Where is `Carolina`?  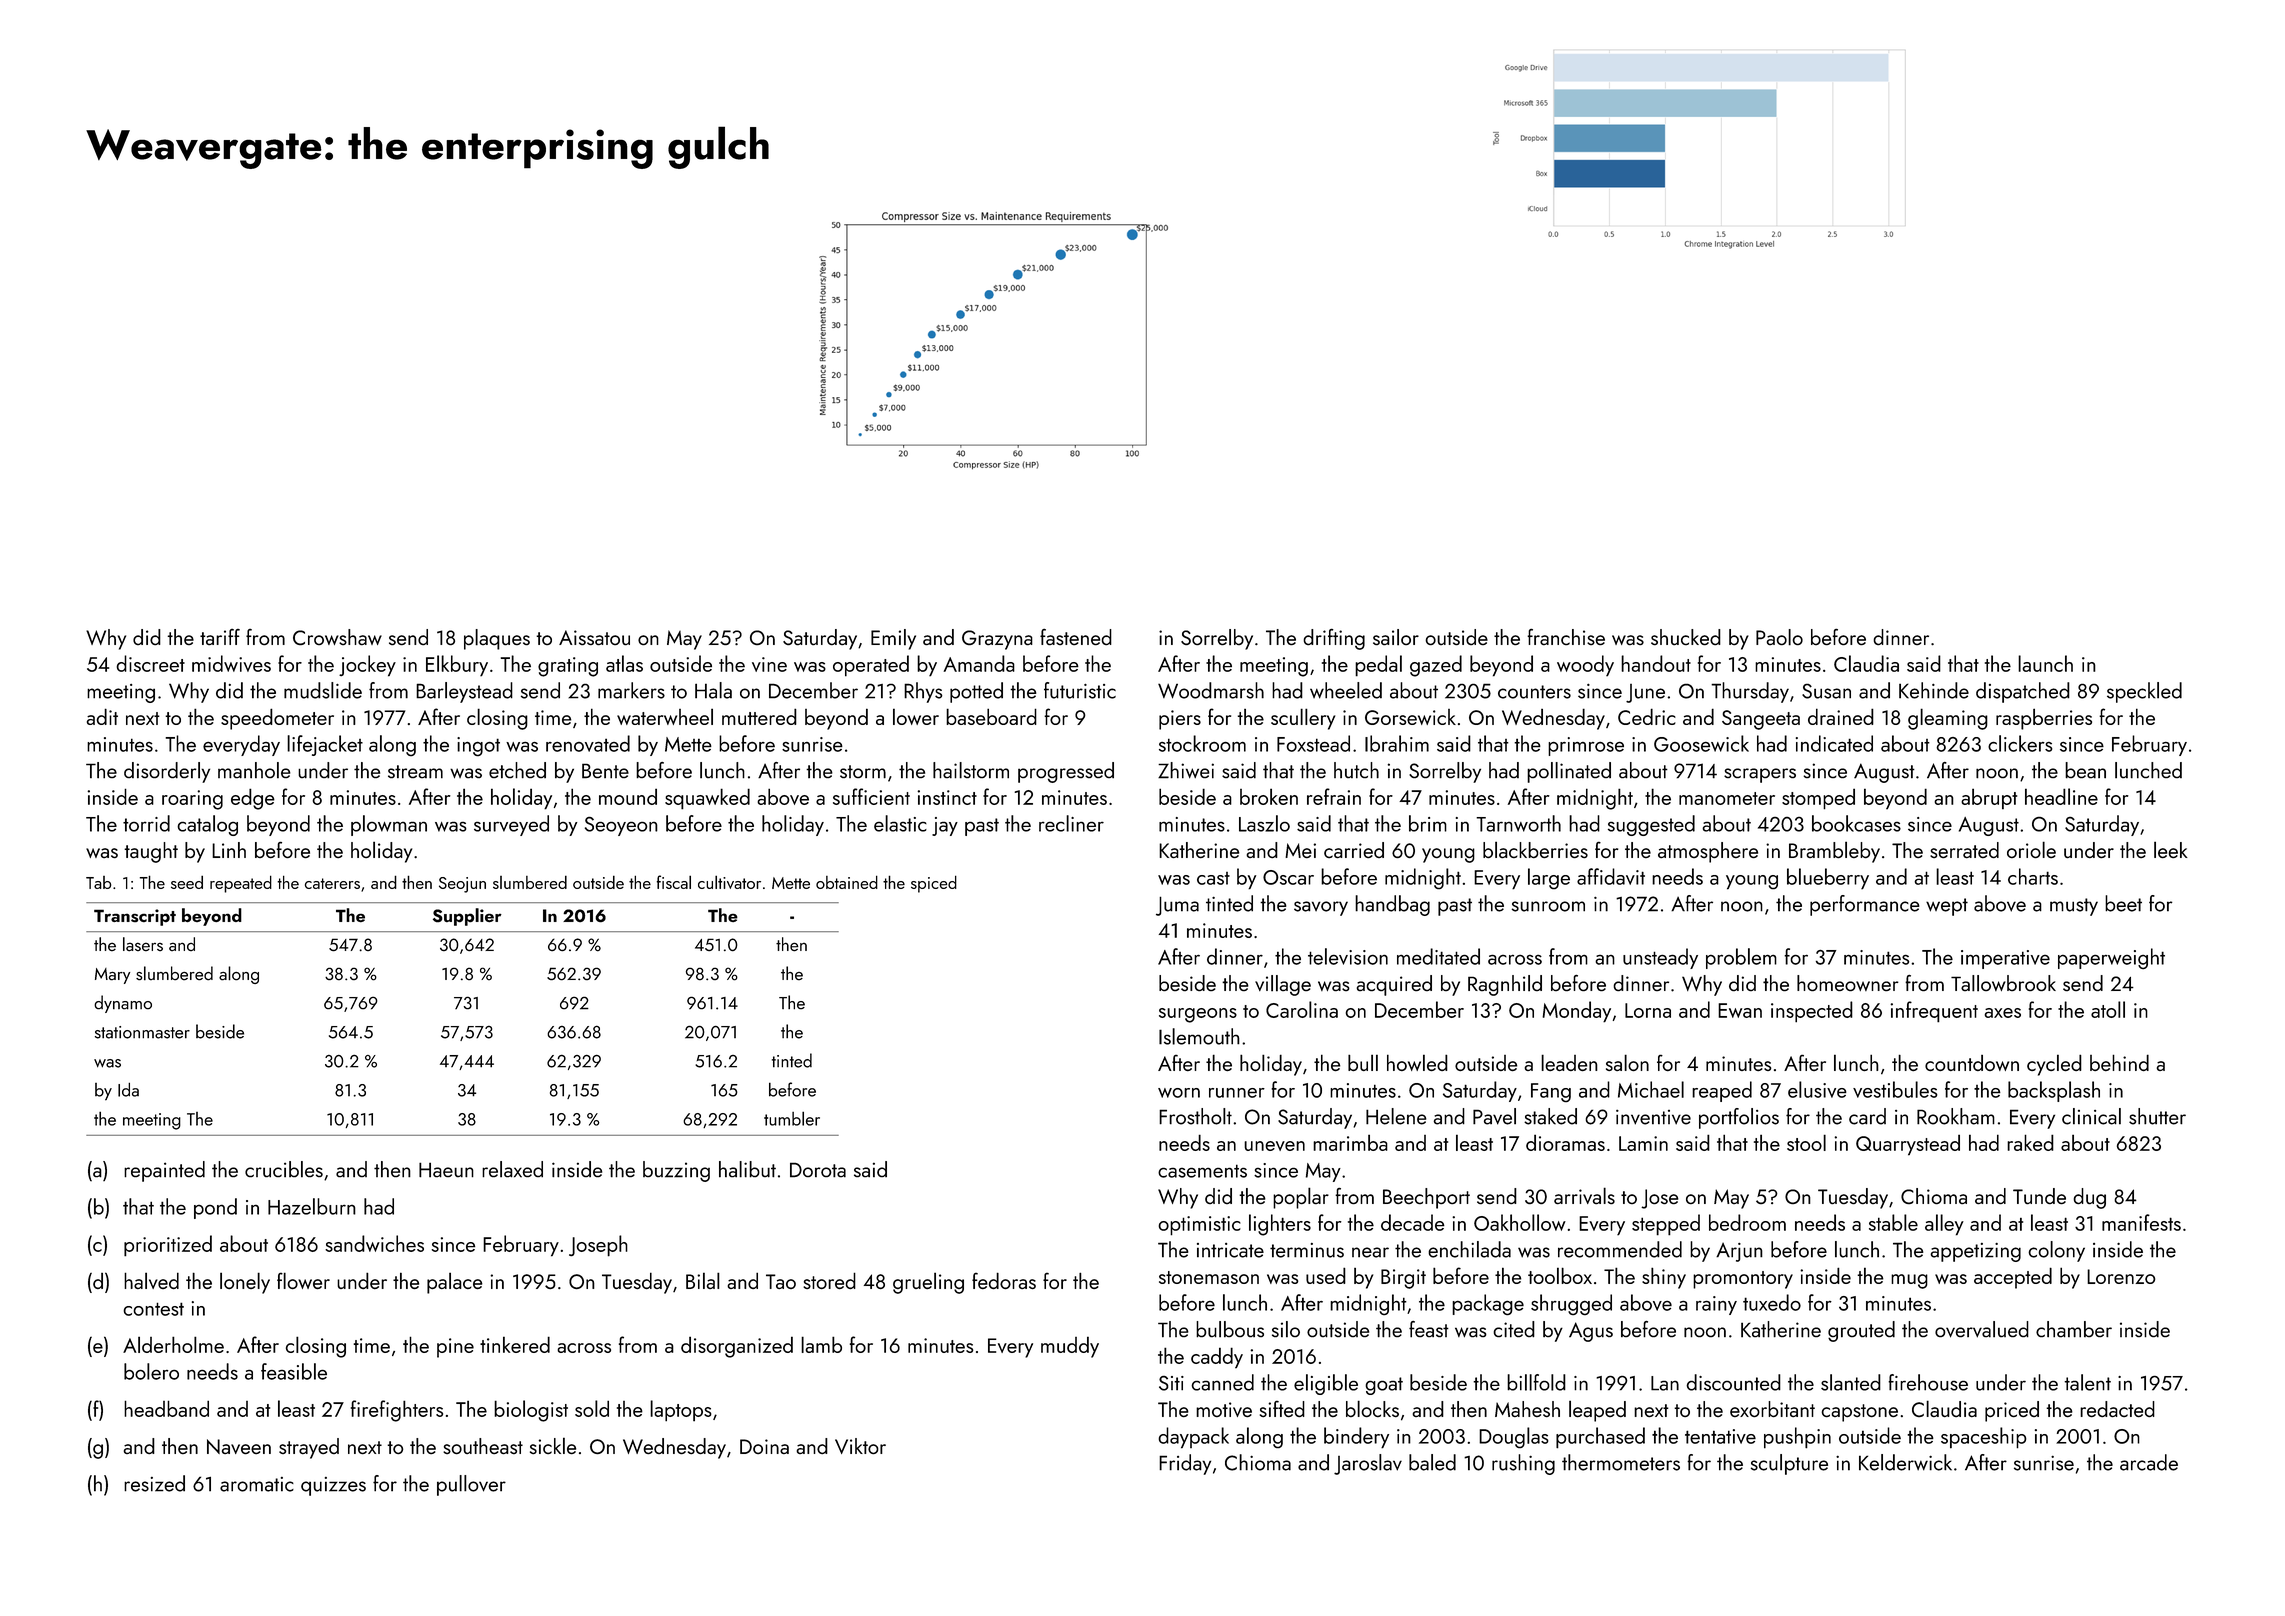 Carolina is located at coordinates (1302, 1009).
